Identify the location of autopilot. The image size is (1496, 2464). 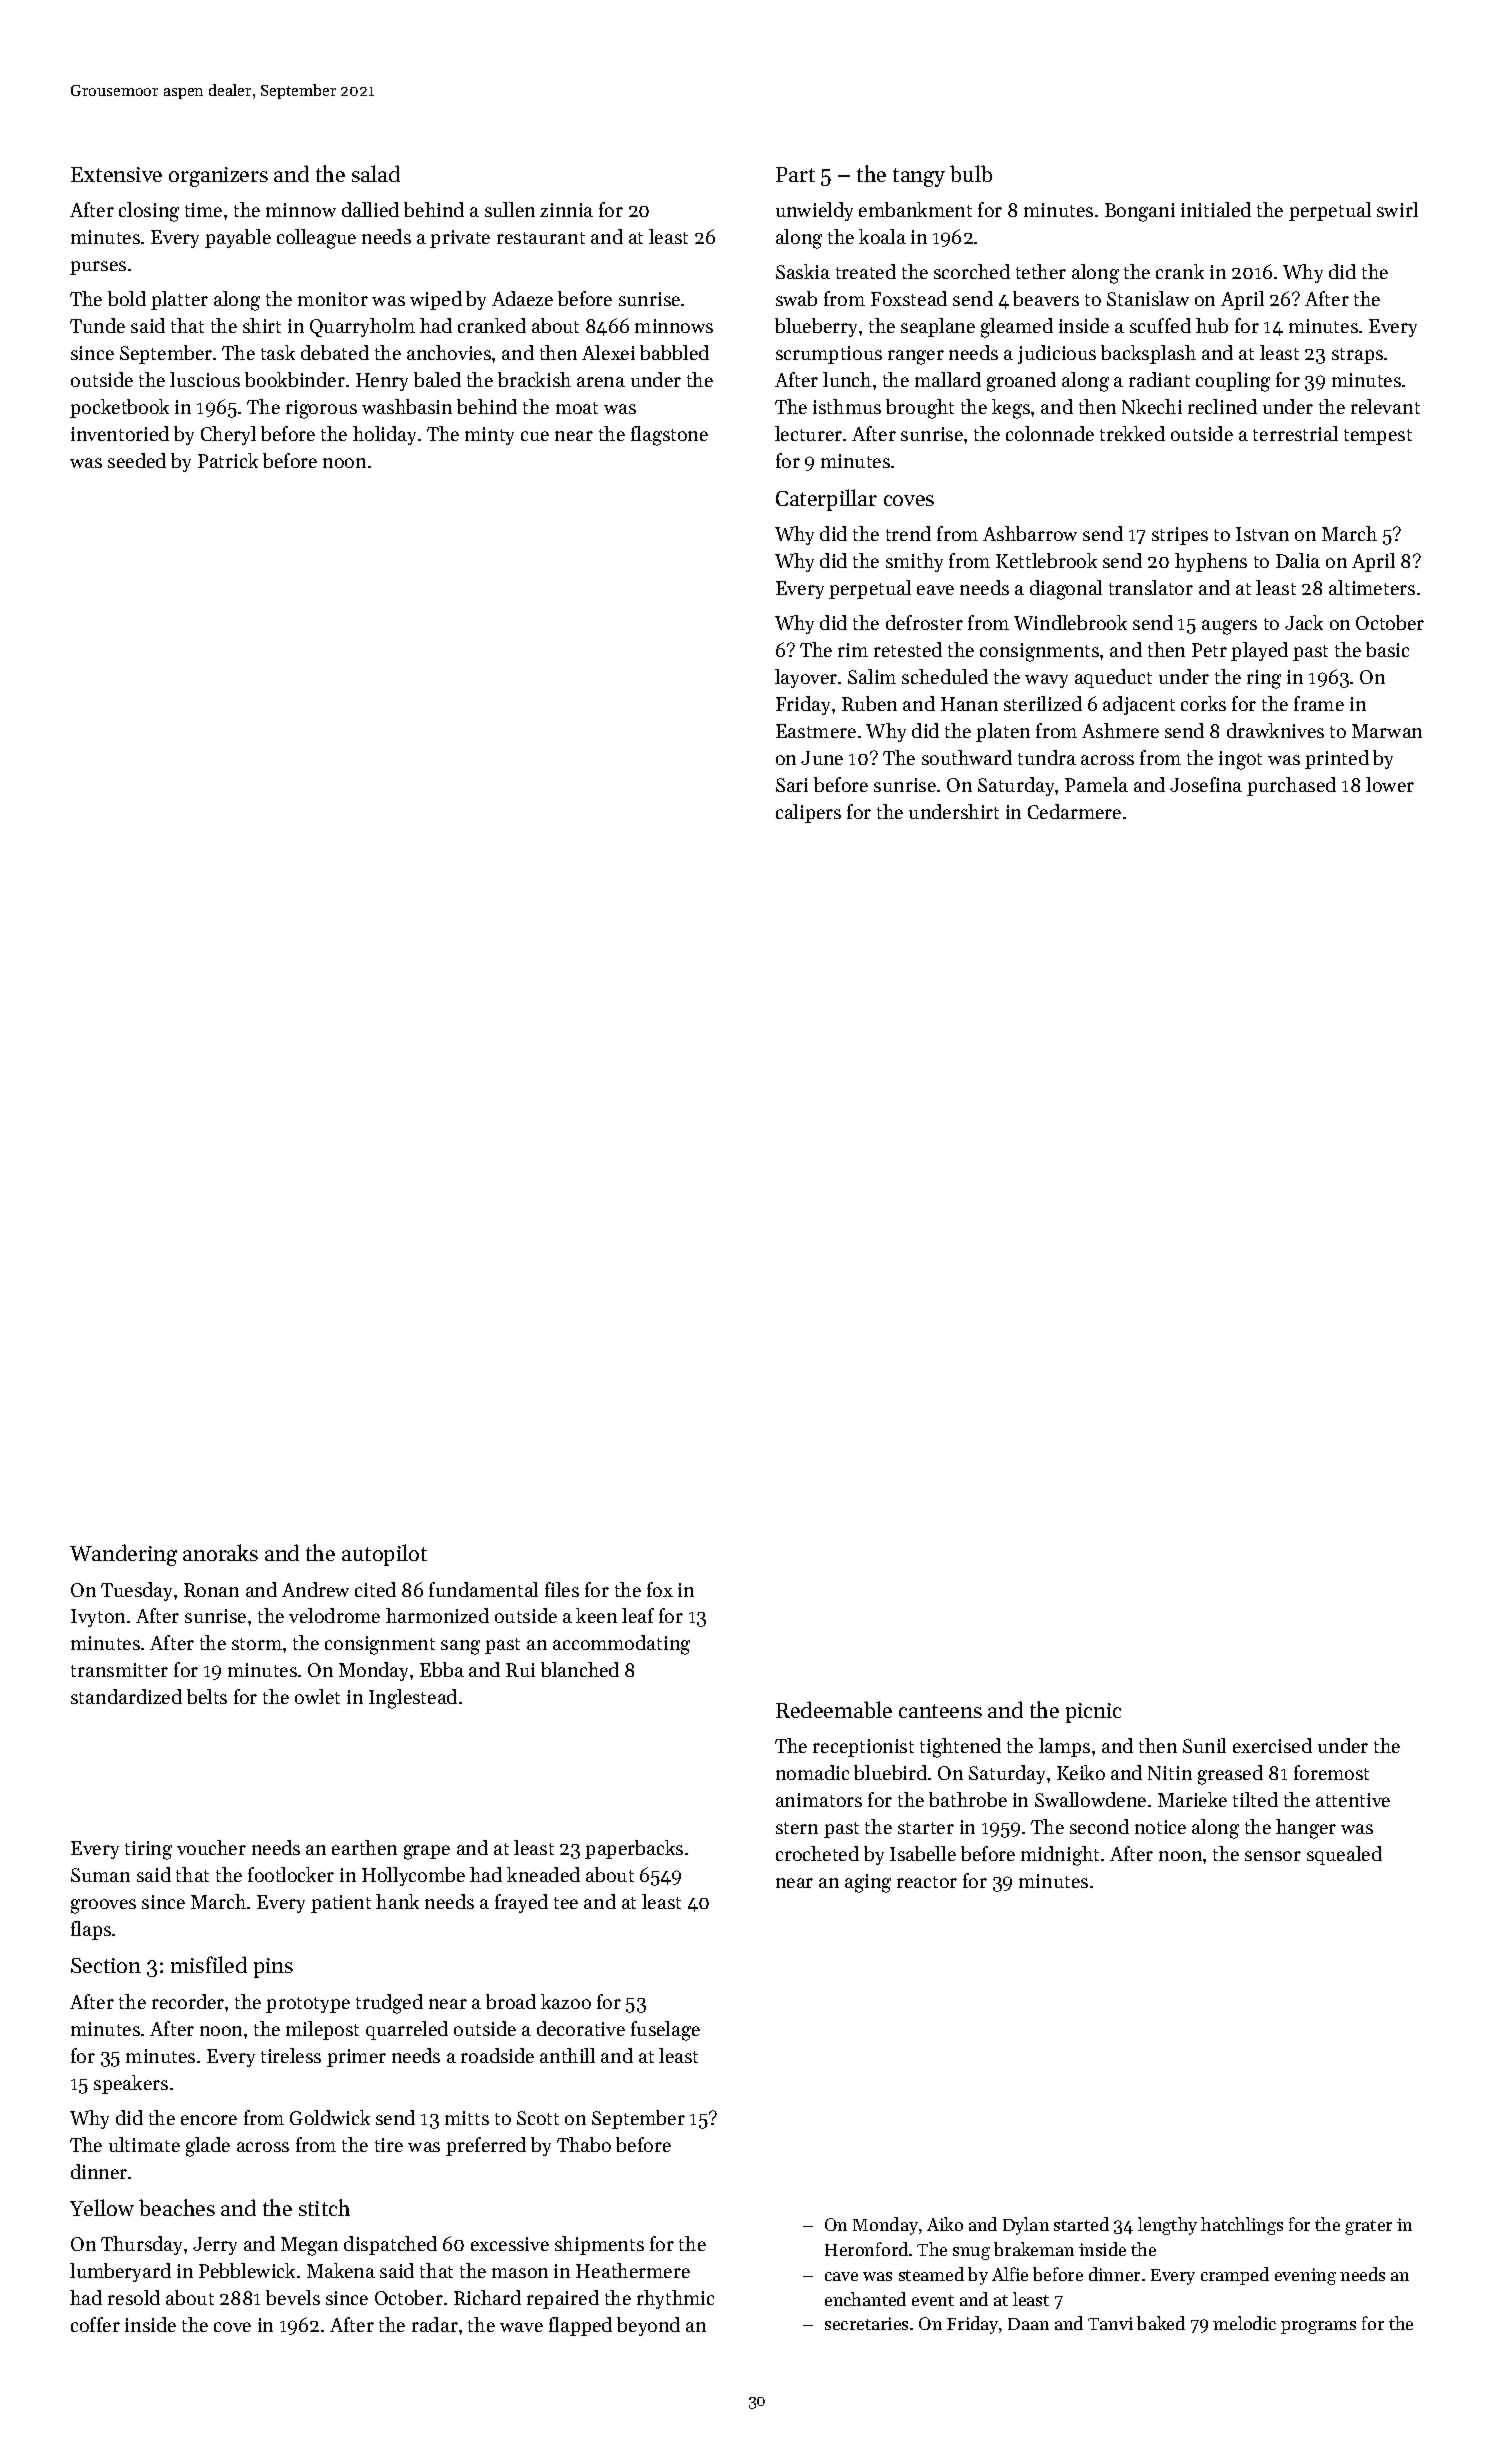
(384, 1555).
